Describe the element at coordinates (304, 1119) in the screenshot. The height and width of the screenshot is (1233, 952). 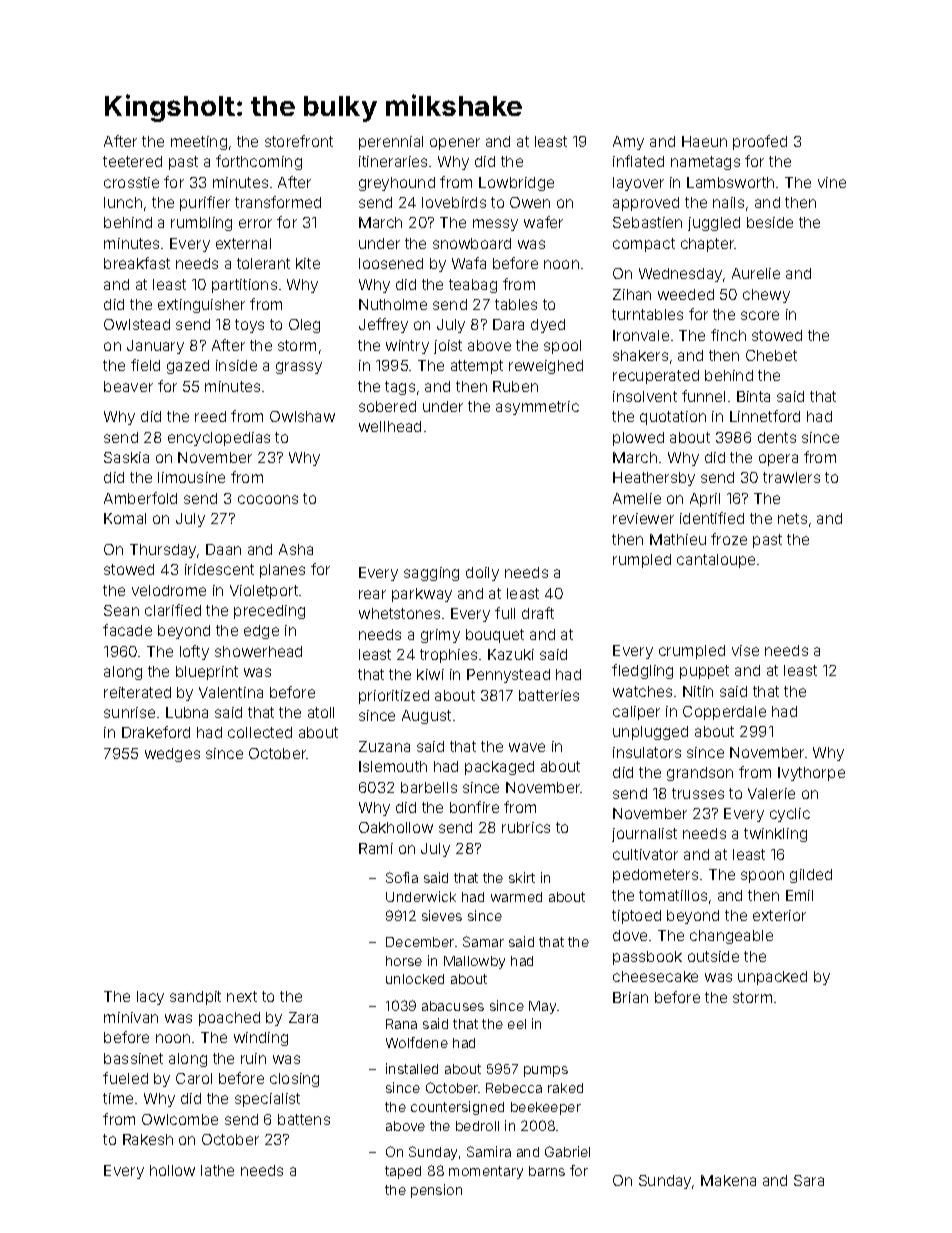
I see `battens` at that location.
